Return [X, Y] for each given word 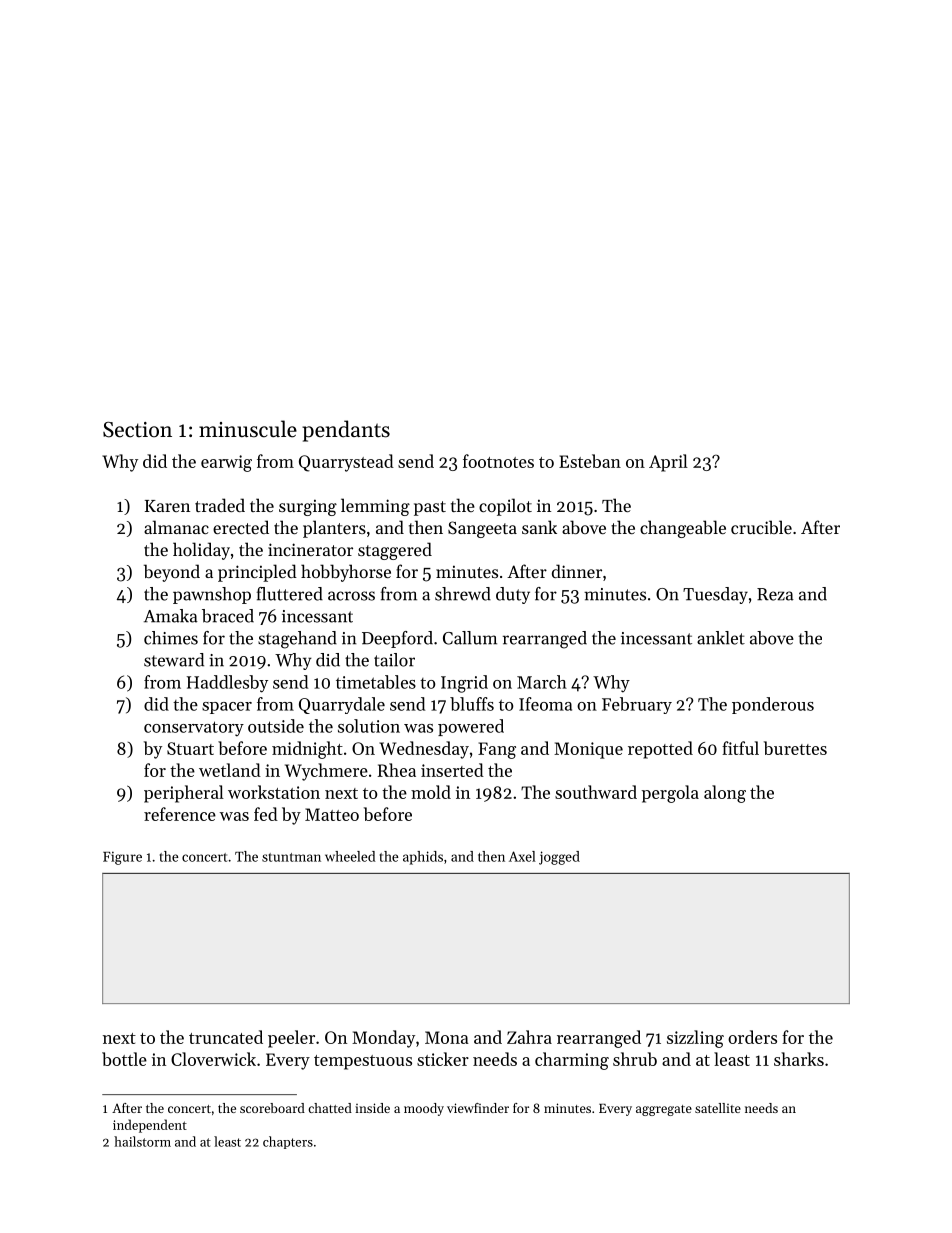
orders [752, 1037]
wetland [230, 770]
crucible [761, 527]
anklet [721, 638]
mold [431, 792]
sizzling [695, 1039]
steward [174, 660]
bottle [124, 1059]
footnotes [498, 461]
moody [424, 1109]
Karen [167, 506]
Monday [383, 1039]
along [725, 794]
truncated [226, 1037]
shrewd [463, 594]
